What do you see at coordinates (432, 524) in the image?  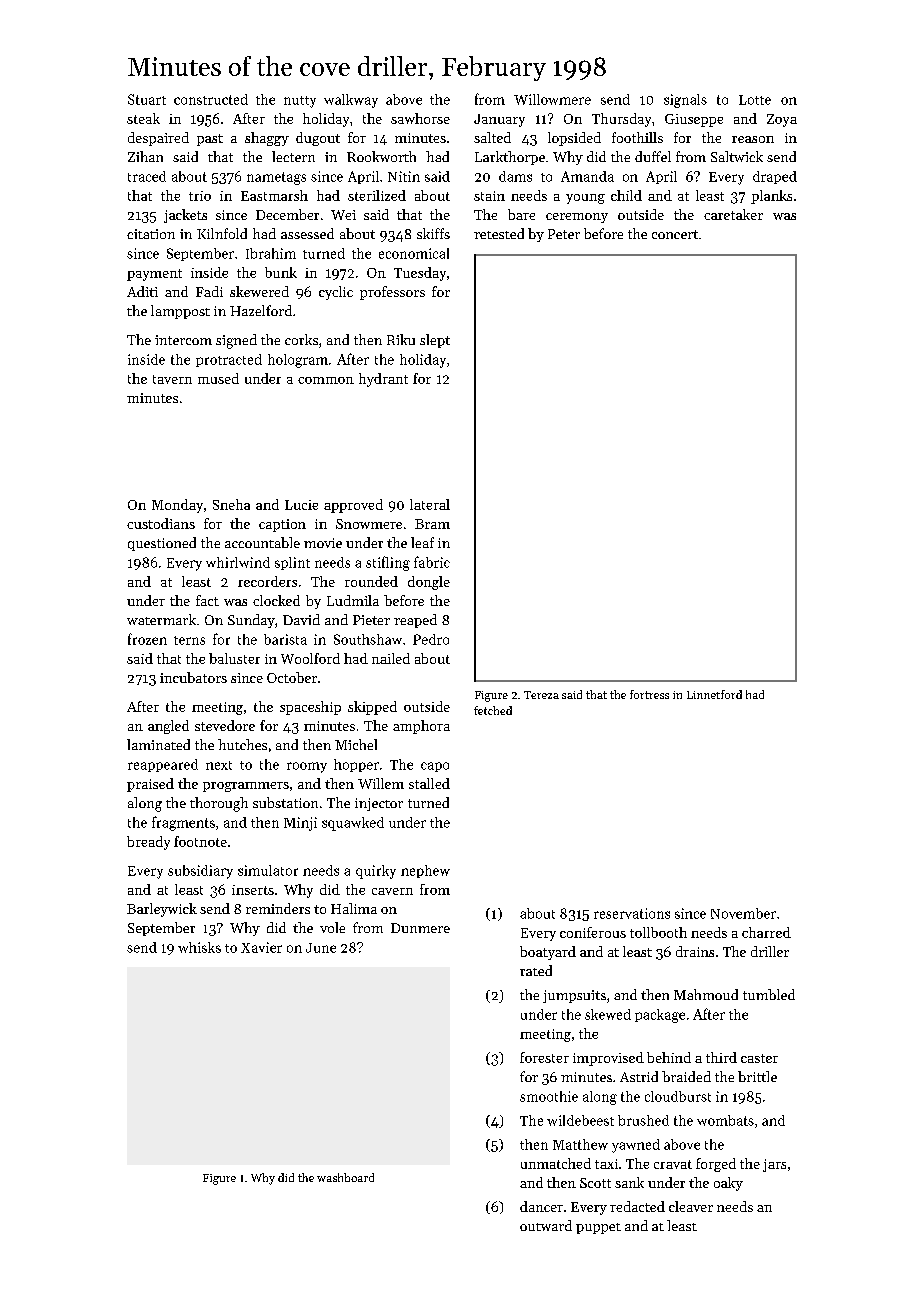 I see `Bram` at bounding box center [432, 524].
